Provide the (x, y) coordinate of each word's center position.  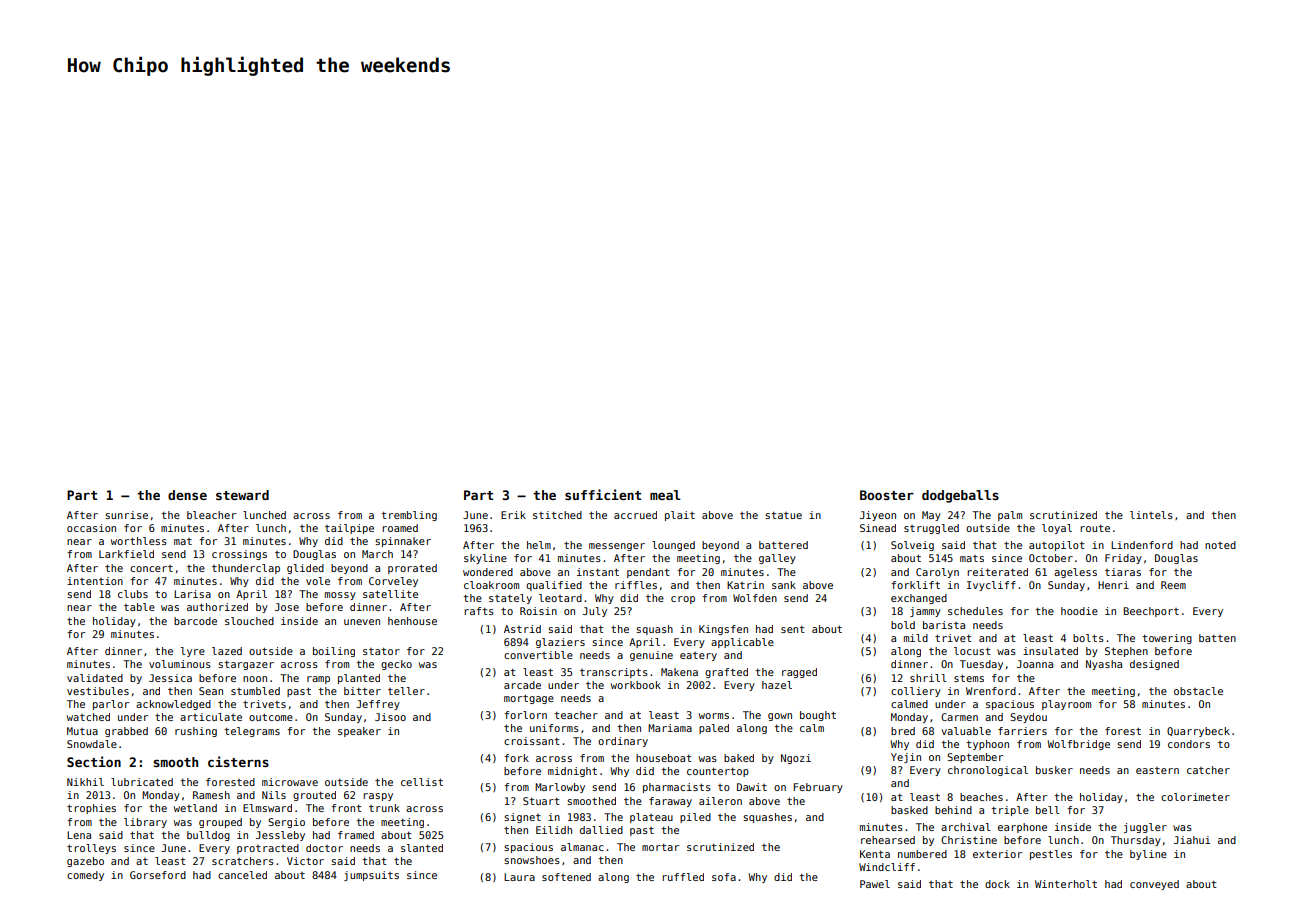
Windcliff (887, 867)
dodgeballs (960, 496)
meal (665, 495)
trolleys (91, 849)
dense (187, 495)
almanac (582, 847)
